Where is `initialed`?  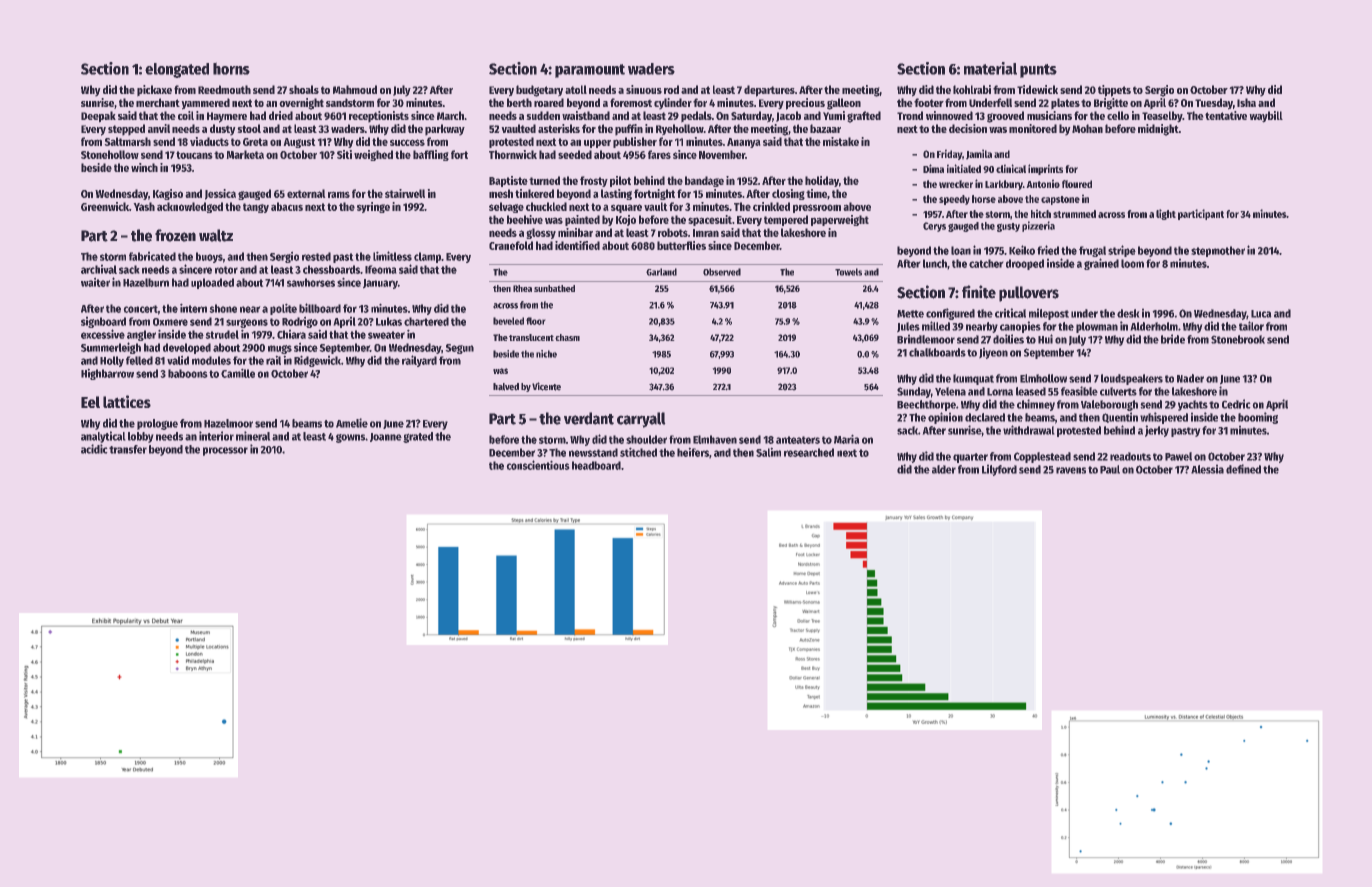 initialed is located at coordinates (964, 168).
